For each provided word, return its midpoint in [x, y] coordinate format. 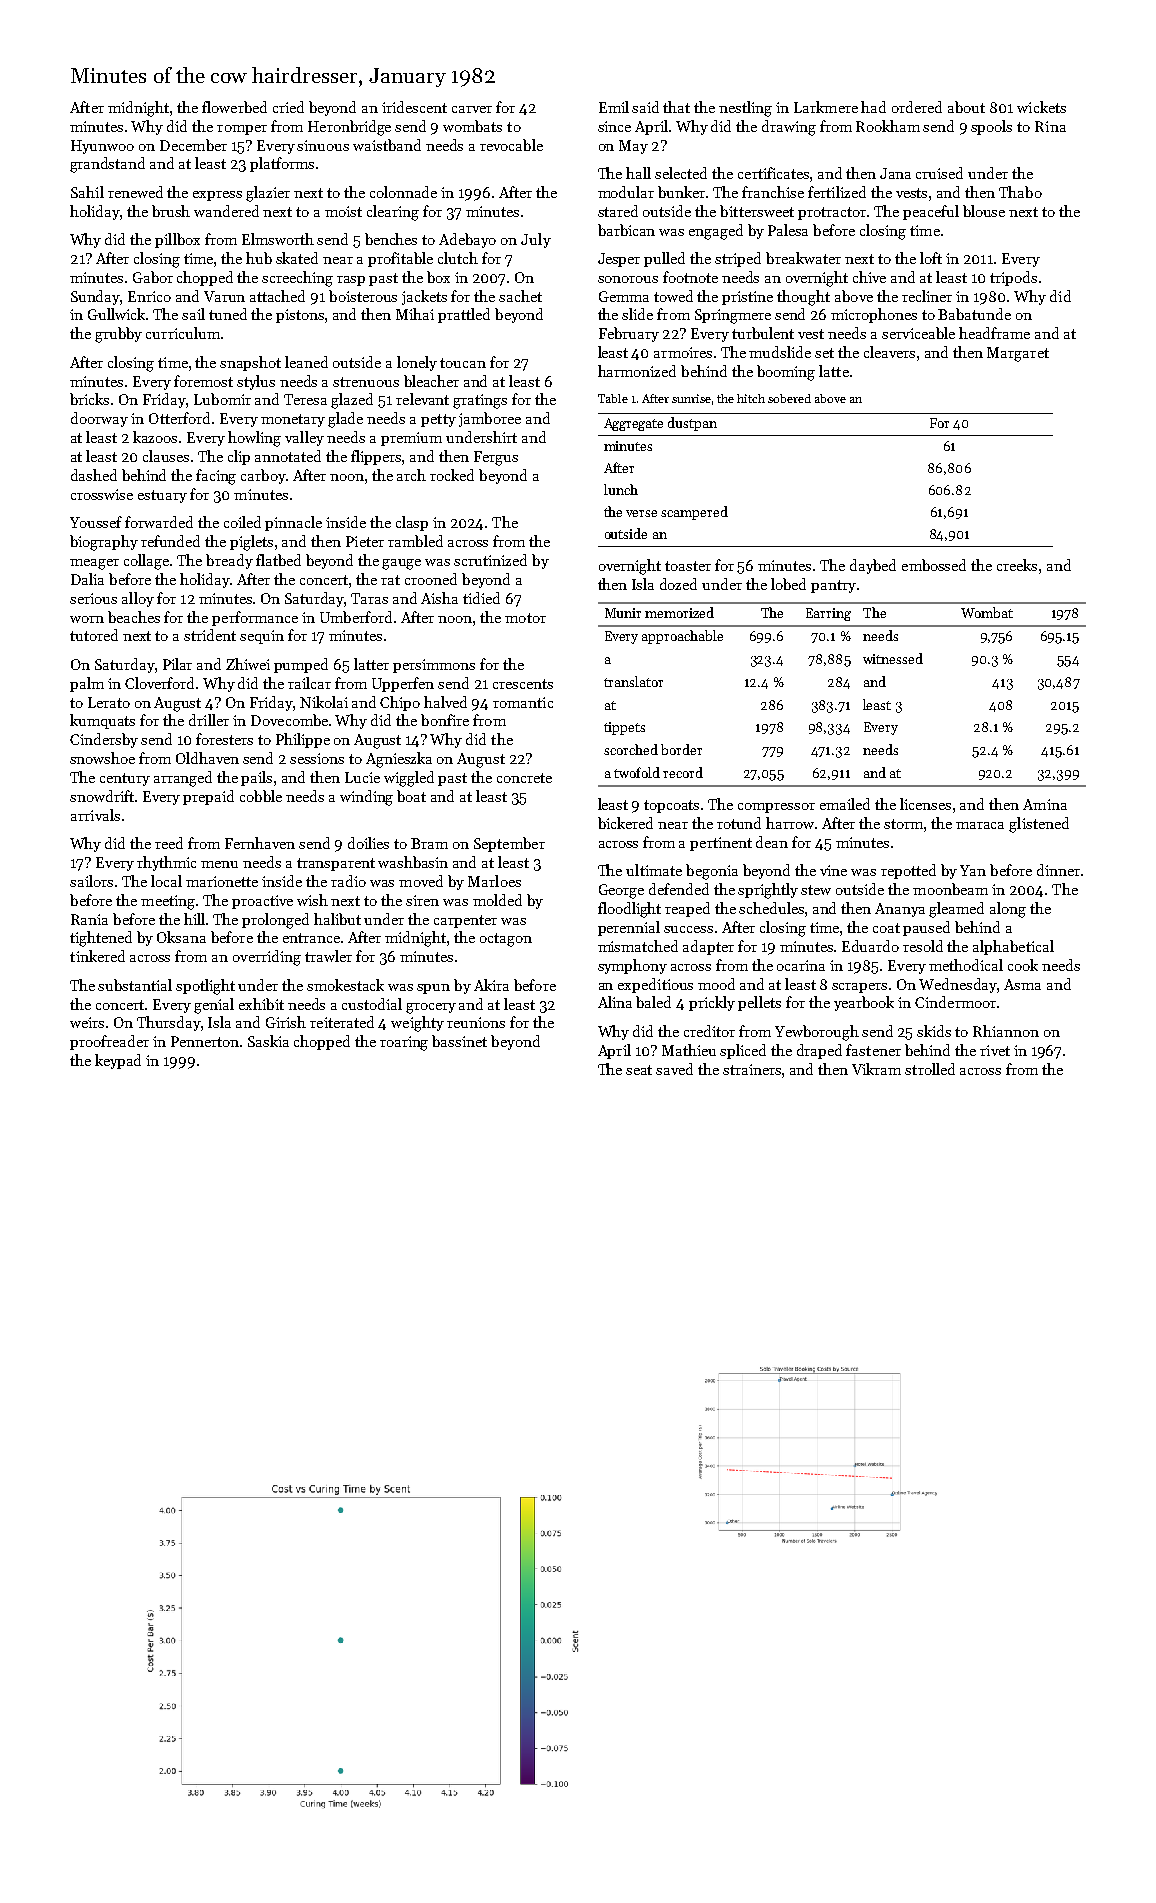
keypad [118, 1061]
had [873, 107]
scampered [694, 513]
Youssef [96, 522]
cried [288, 107]
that [676, 107]
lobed [788, 584]
